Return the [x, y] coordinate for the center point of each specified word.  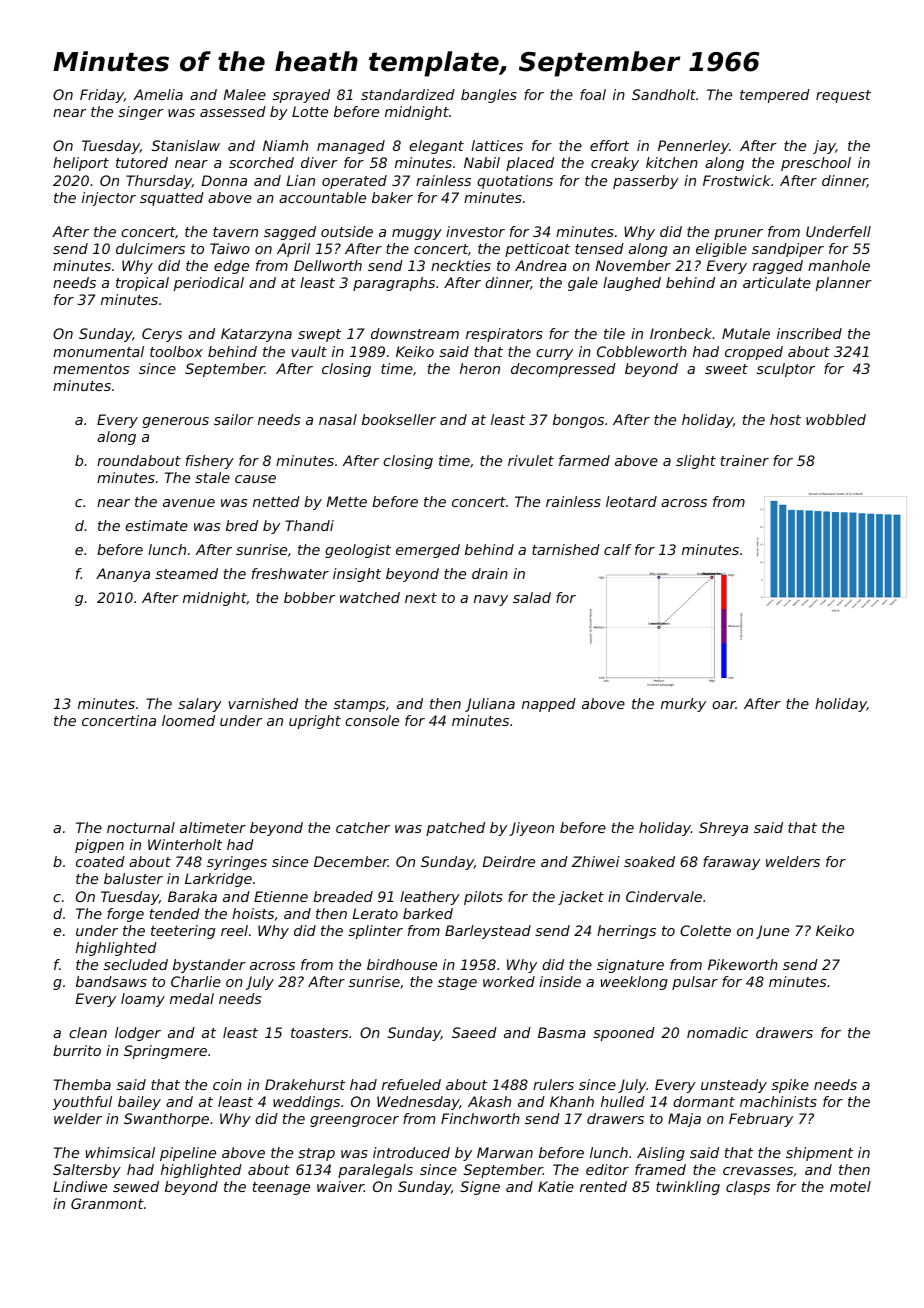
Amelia [158, 94]
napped [549, 705]
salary [200, 705]
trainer [745, 460]
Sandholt [664, 94]
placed [530, 164]
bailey [139, 1103]
